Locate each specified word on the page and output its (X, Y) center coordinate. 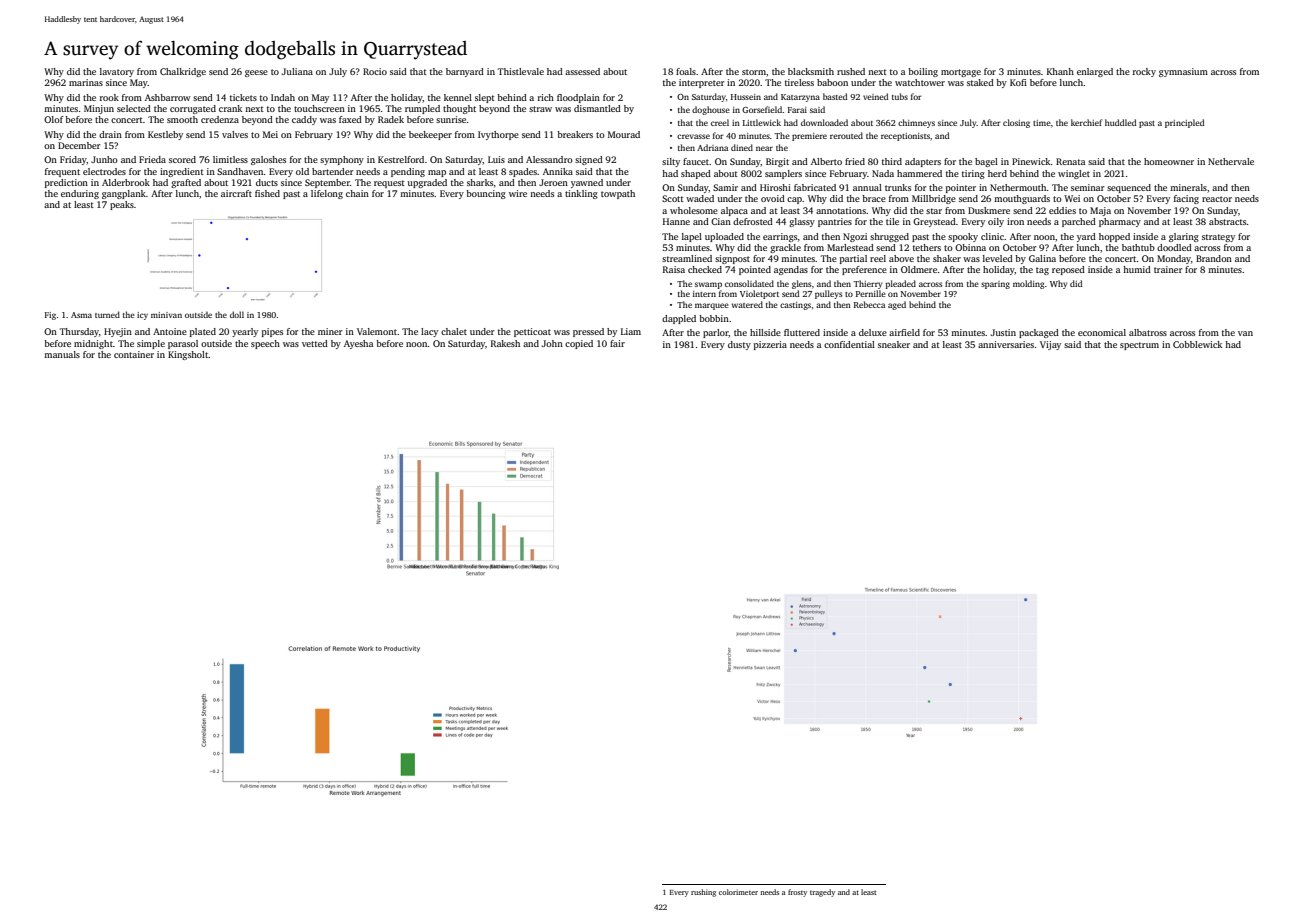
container (134, 354)
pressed (588, 332)
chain (357, 193)
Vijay (1050, 345)
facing (1186, 199)
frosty (797, 893)
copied (579, 344)
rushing (703, 893)
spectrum (1139, 346)
